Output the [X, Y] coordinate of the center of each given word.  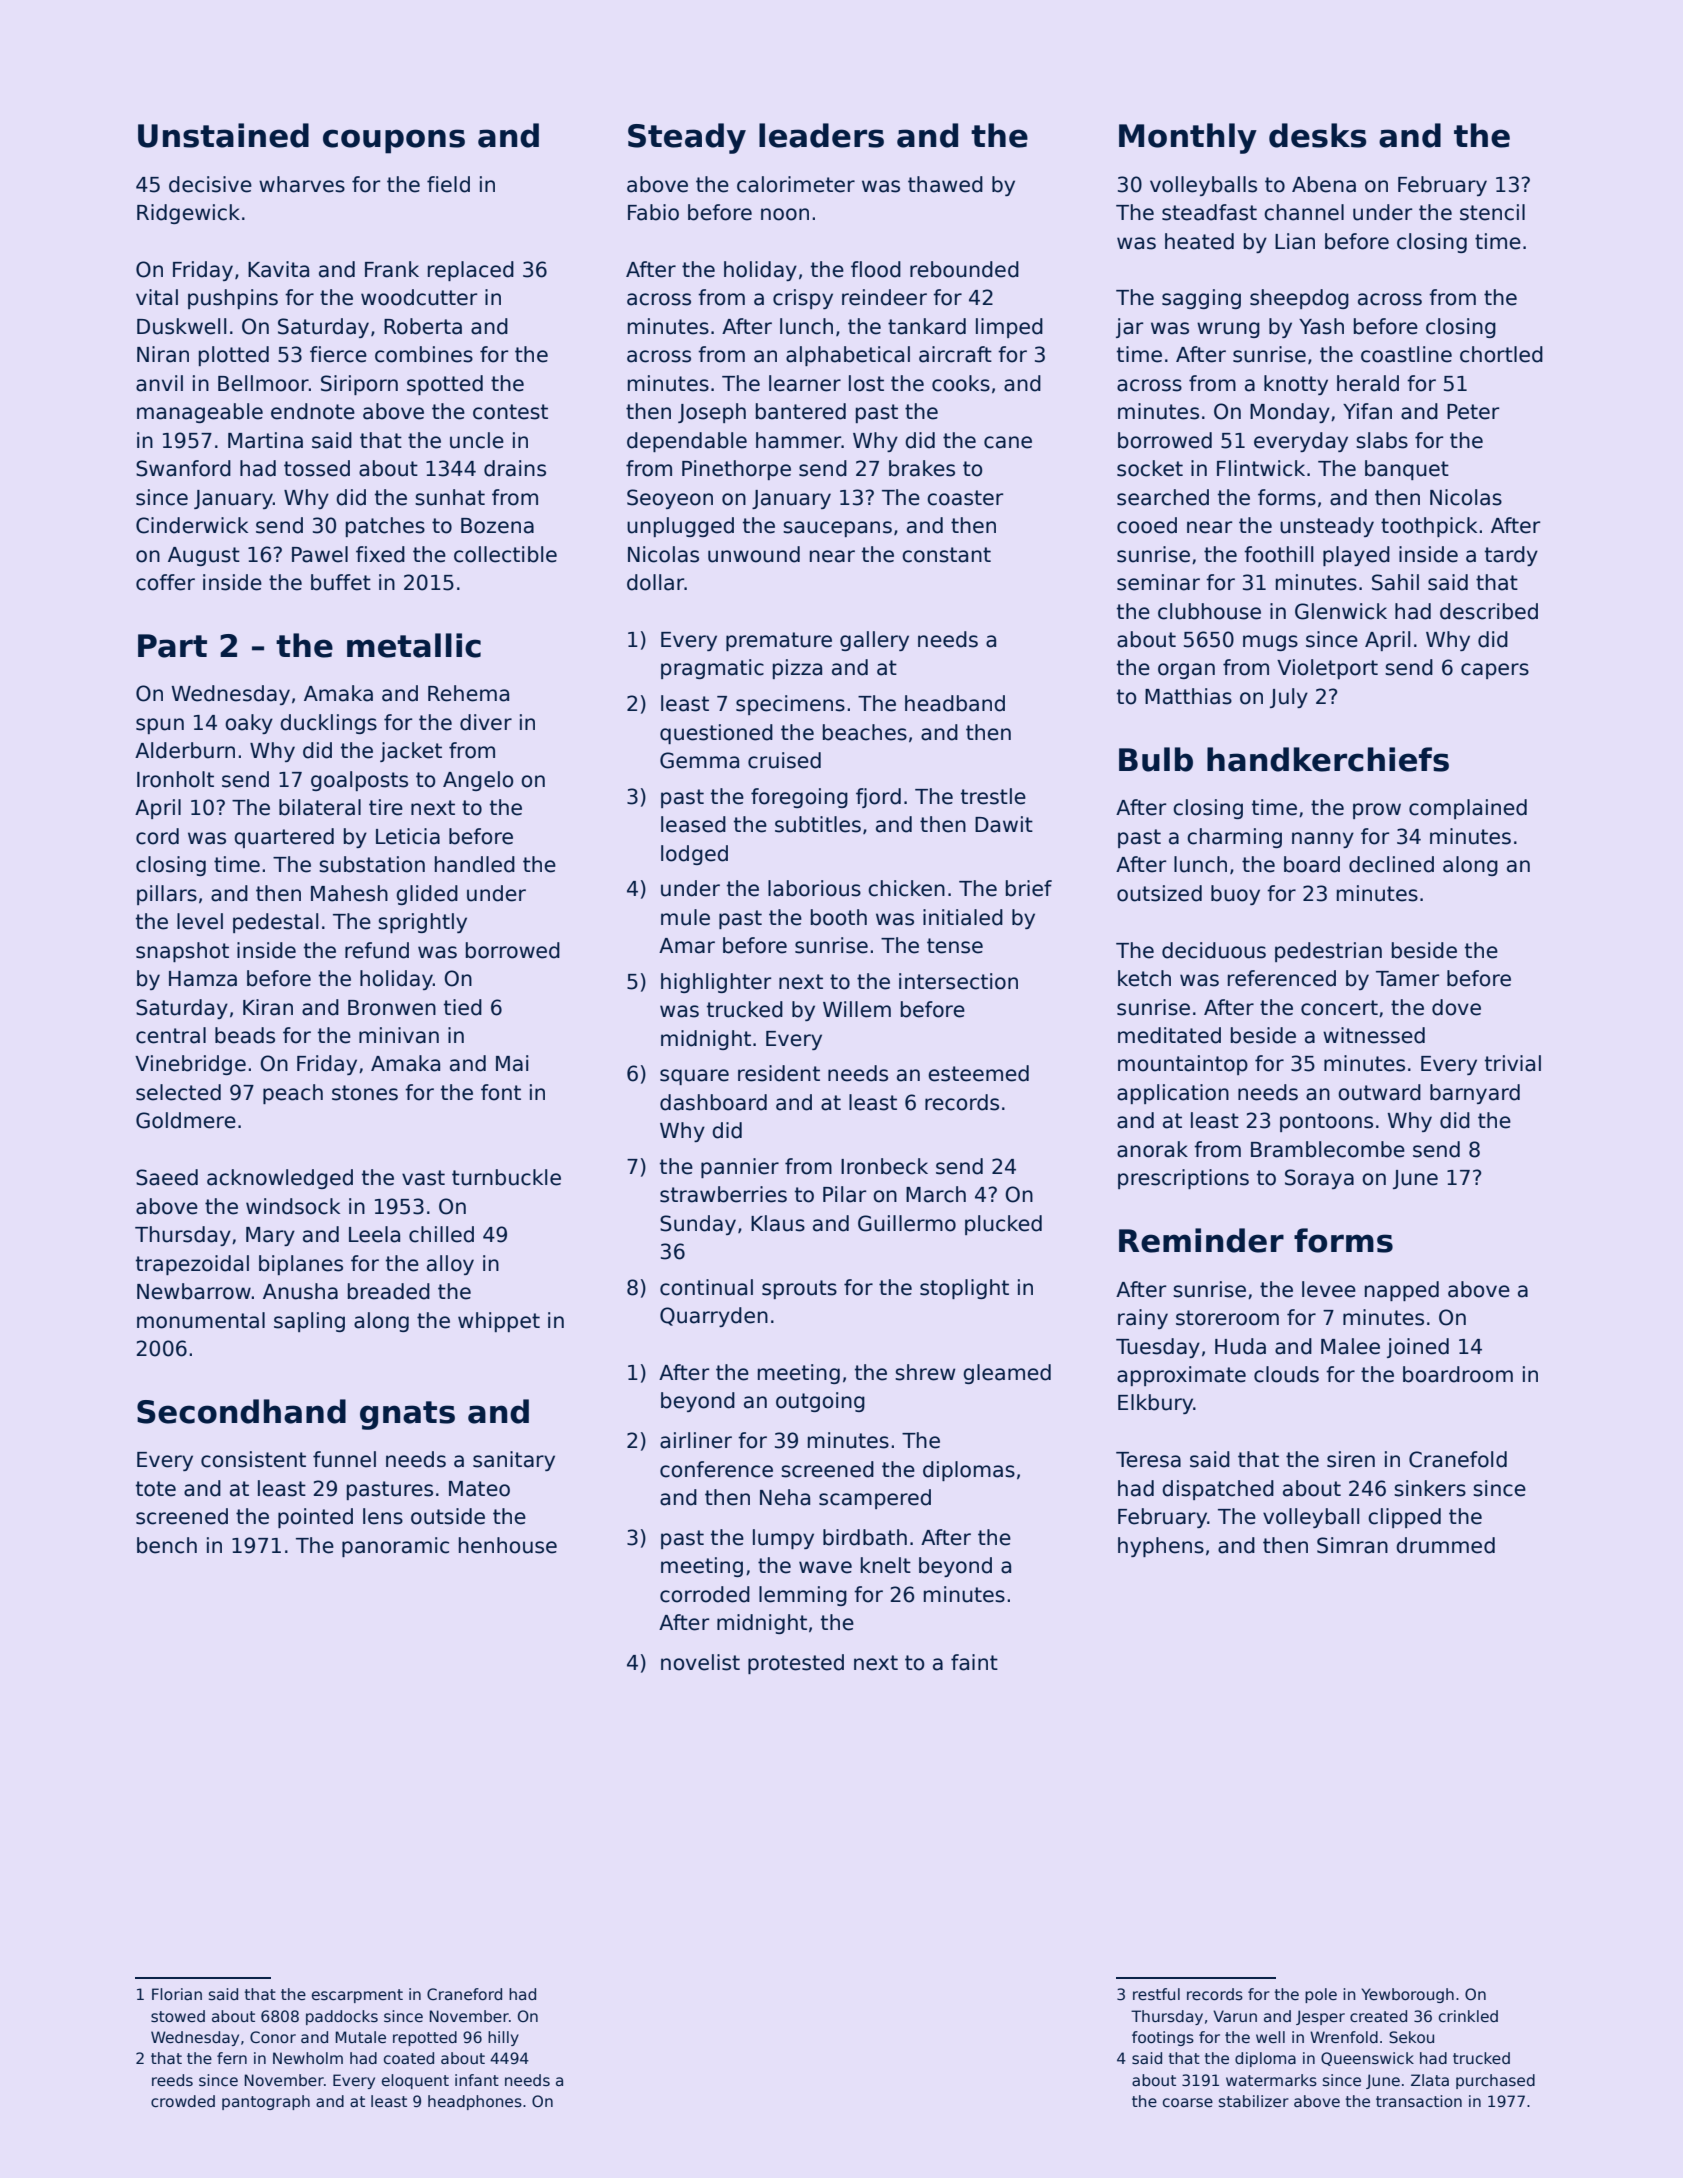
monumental [201, 1320]
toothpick [1429, 527]
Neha [785, 1497]
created [1378, 2016]
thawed [945, 184]
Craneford [464, 1994]
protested [796, 1664]
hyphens [1161, 1547]
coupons [394, 141]
